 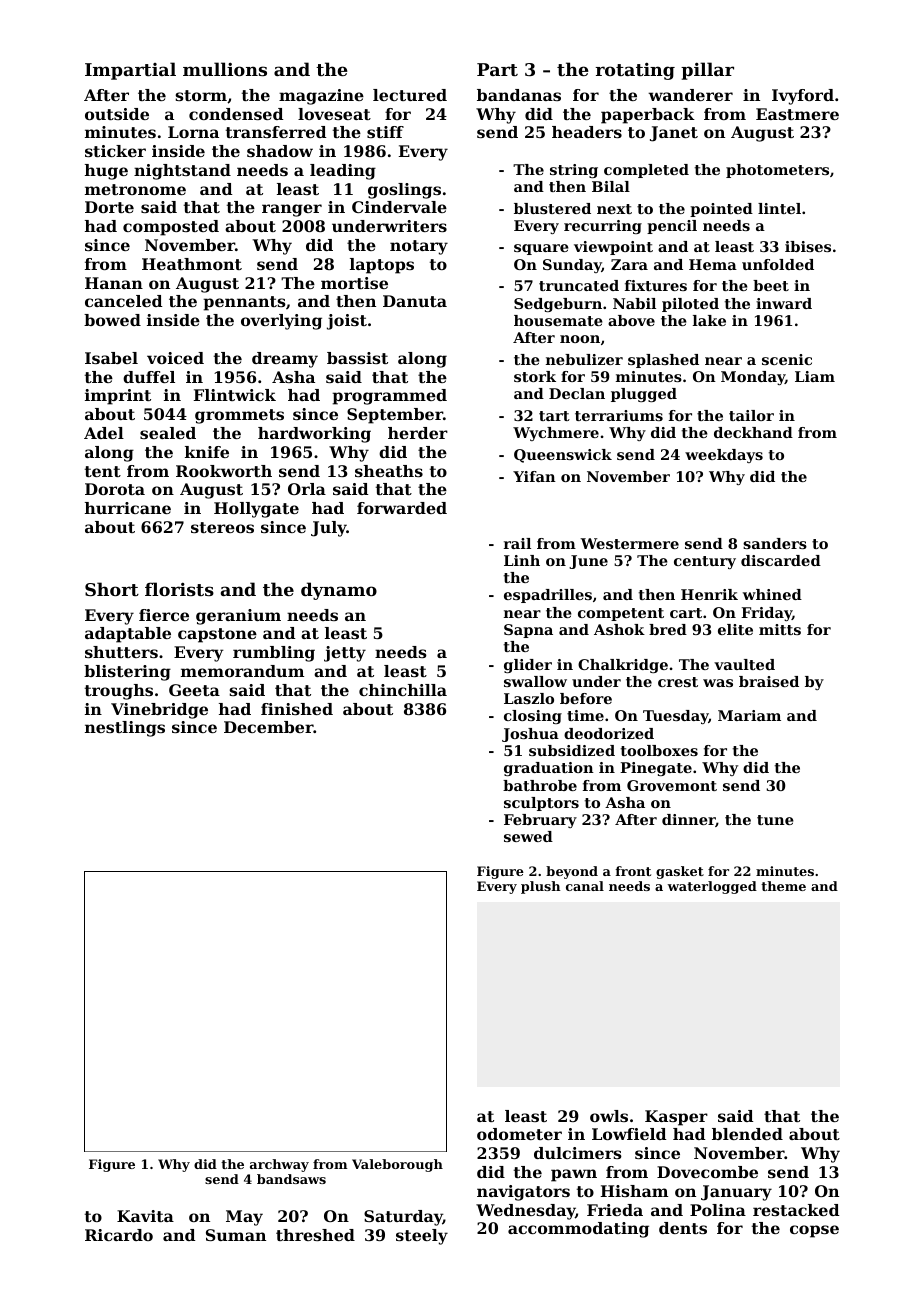 What do you see at coordinates (422, 1237) in the document?
I see `steely` at bounding box center [422, 1237].
